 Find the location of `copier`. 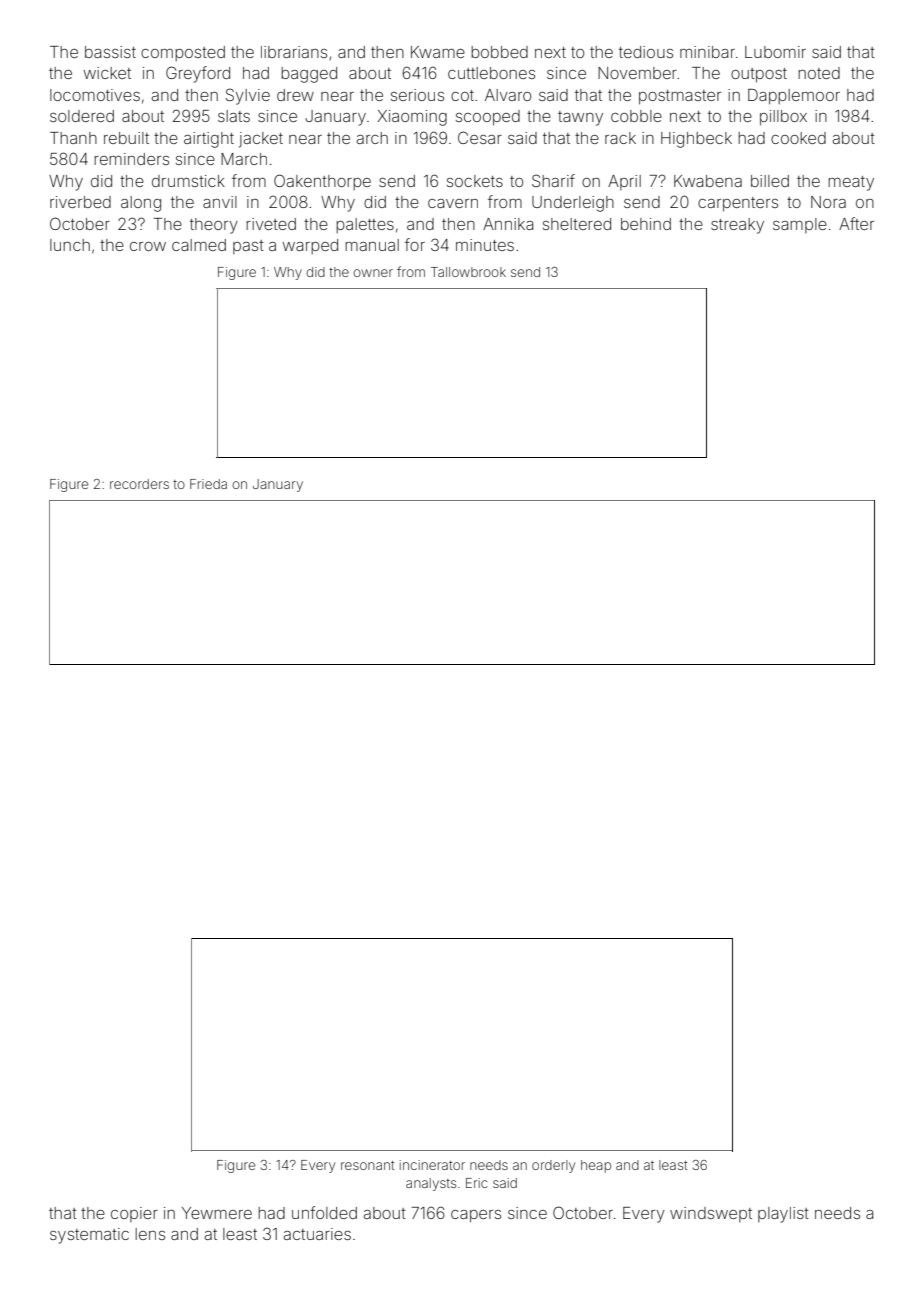

copier is located at coordinates (134, 1214).
